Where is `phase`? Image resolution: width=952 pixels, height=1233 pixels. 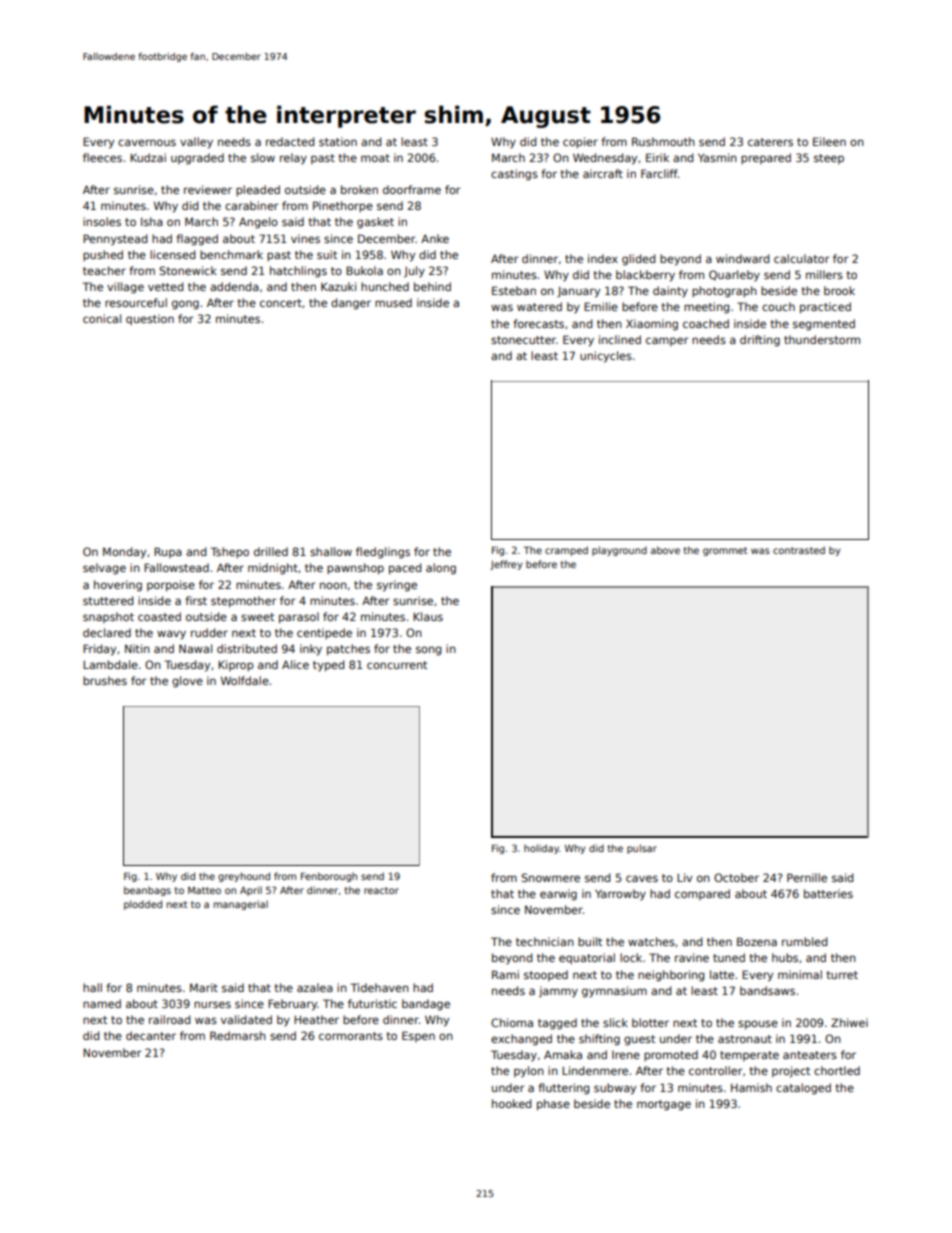 phase is located at coordinates (553, 1105).
